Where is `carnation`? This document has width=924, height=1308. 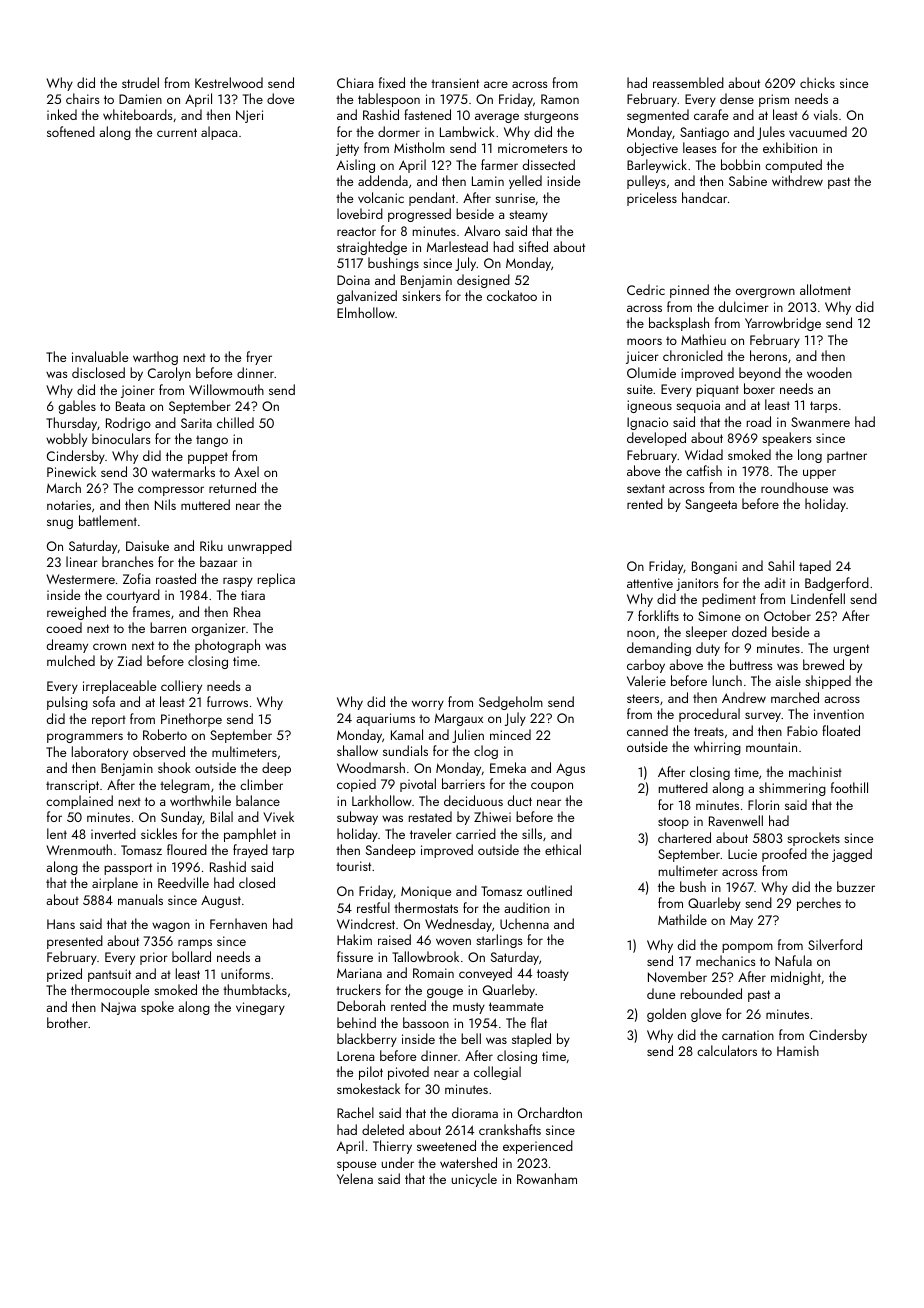 carnation is located at coordinates (748, 1035).
